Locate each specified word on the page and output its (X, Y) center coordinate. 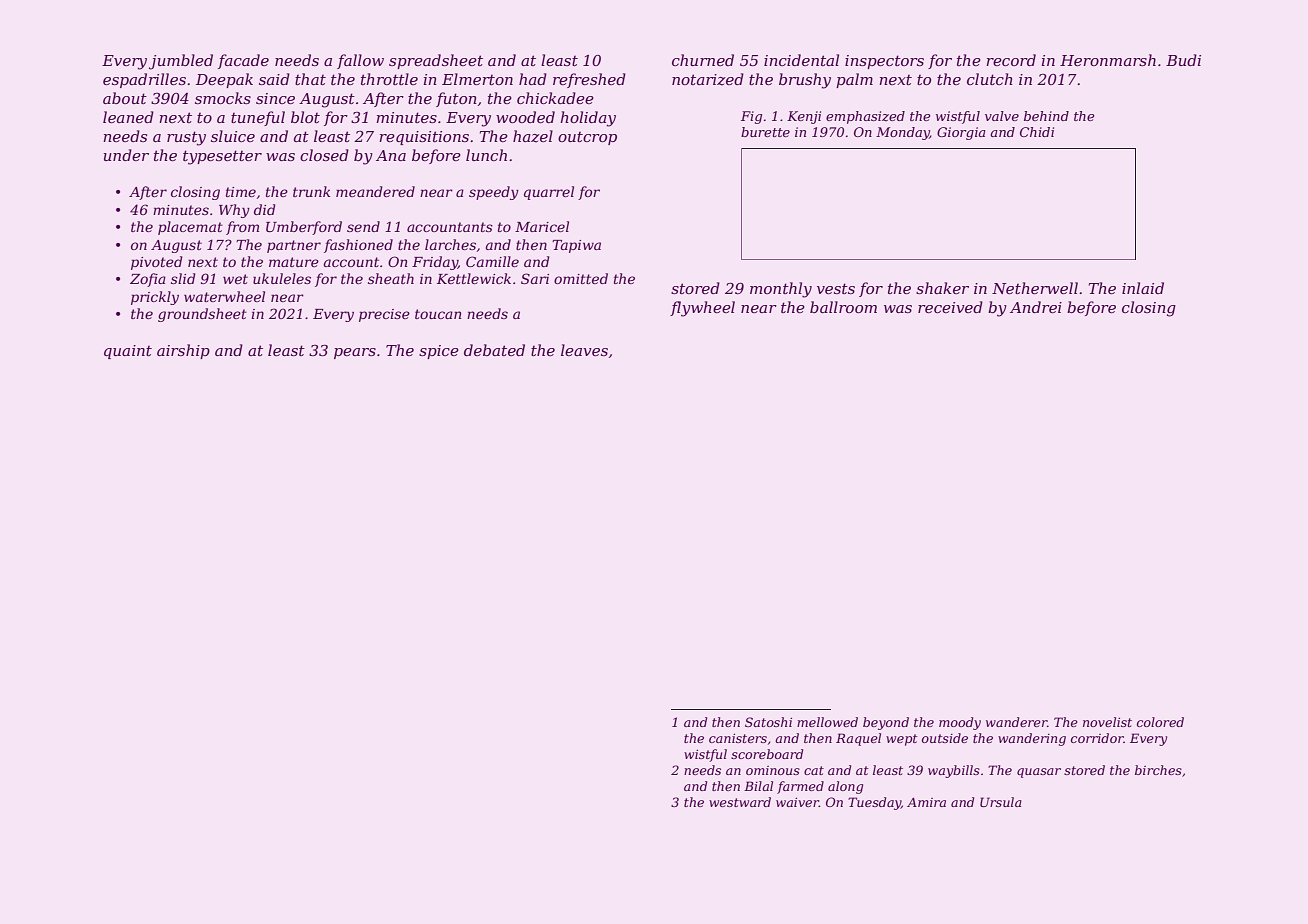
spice (439, 352)
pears (355, 353)
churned (703, 60)
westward (740, 802)
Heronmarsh (1108, 60)
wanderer (1016, 722)
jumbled (181, 62)
